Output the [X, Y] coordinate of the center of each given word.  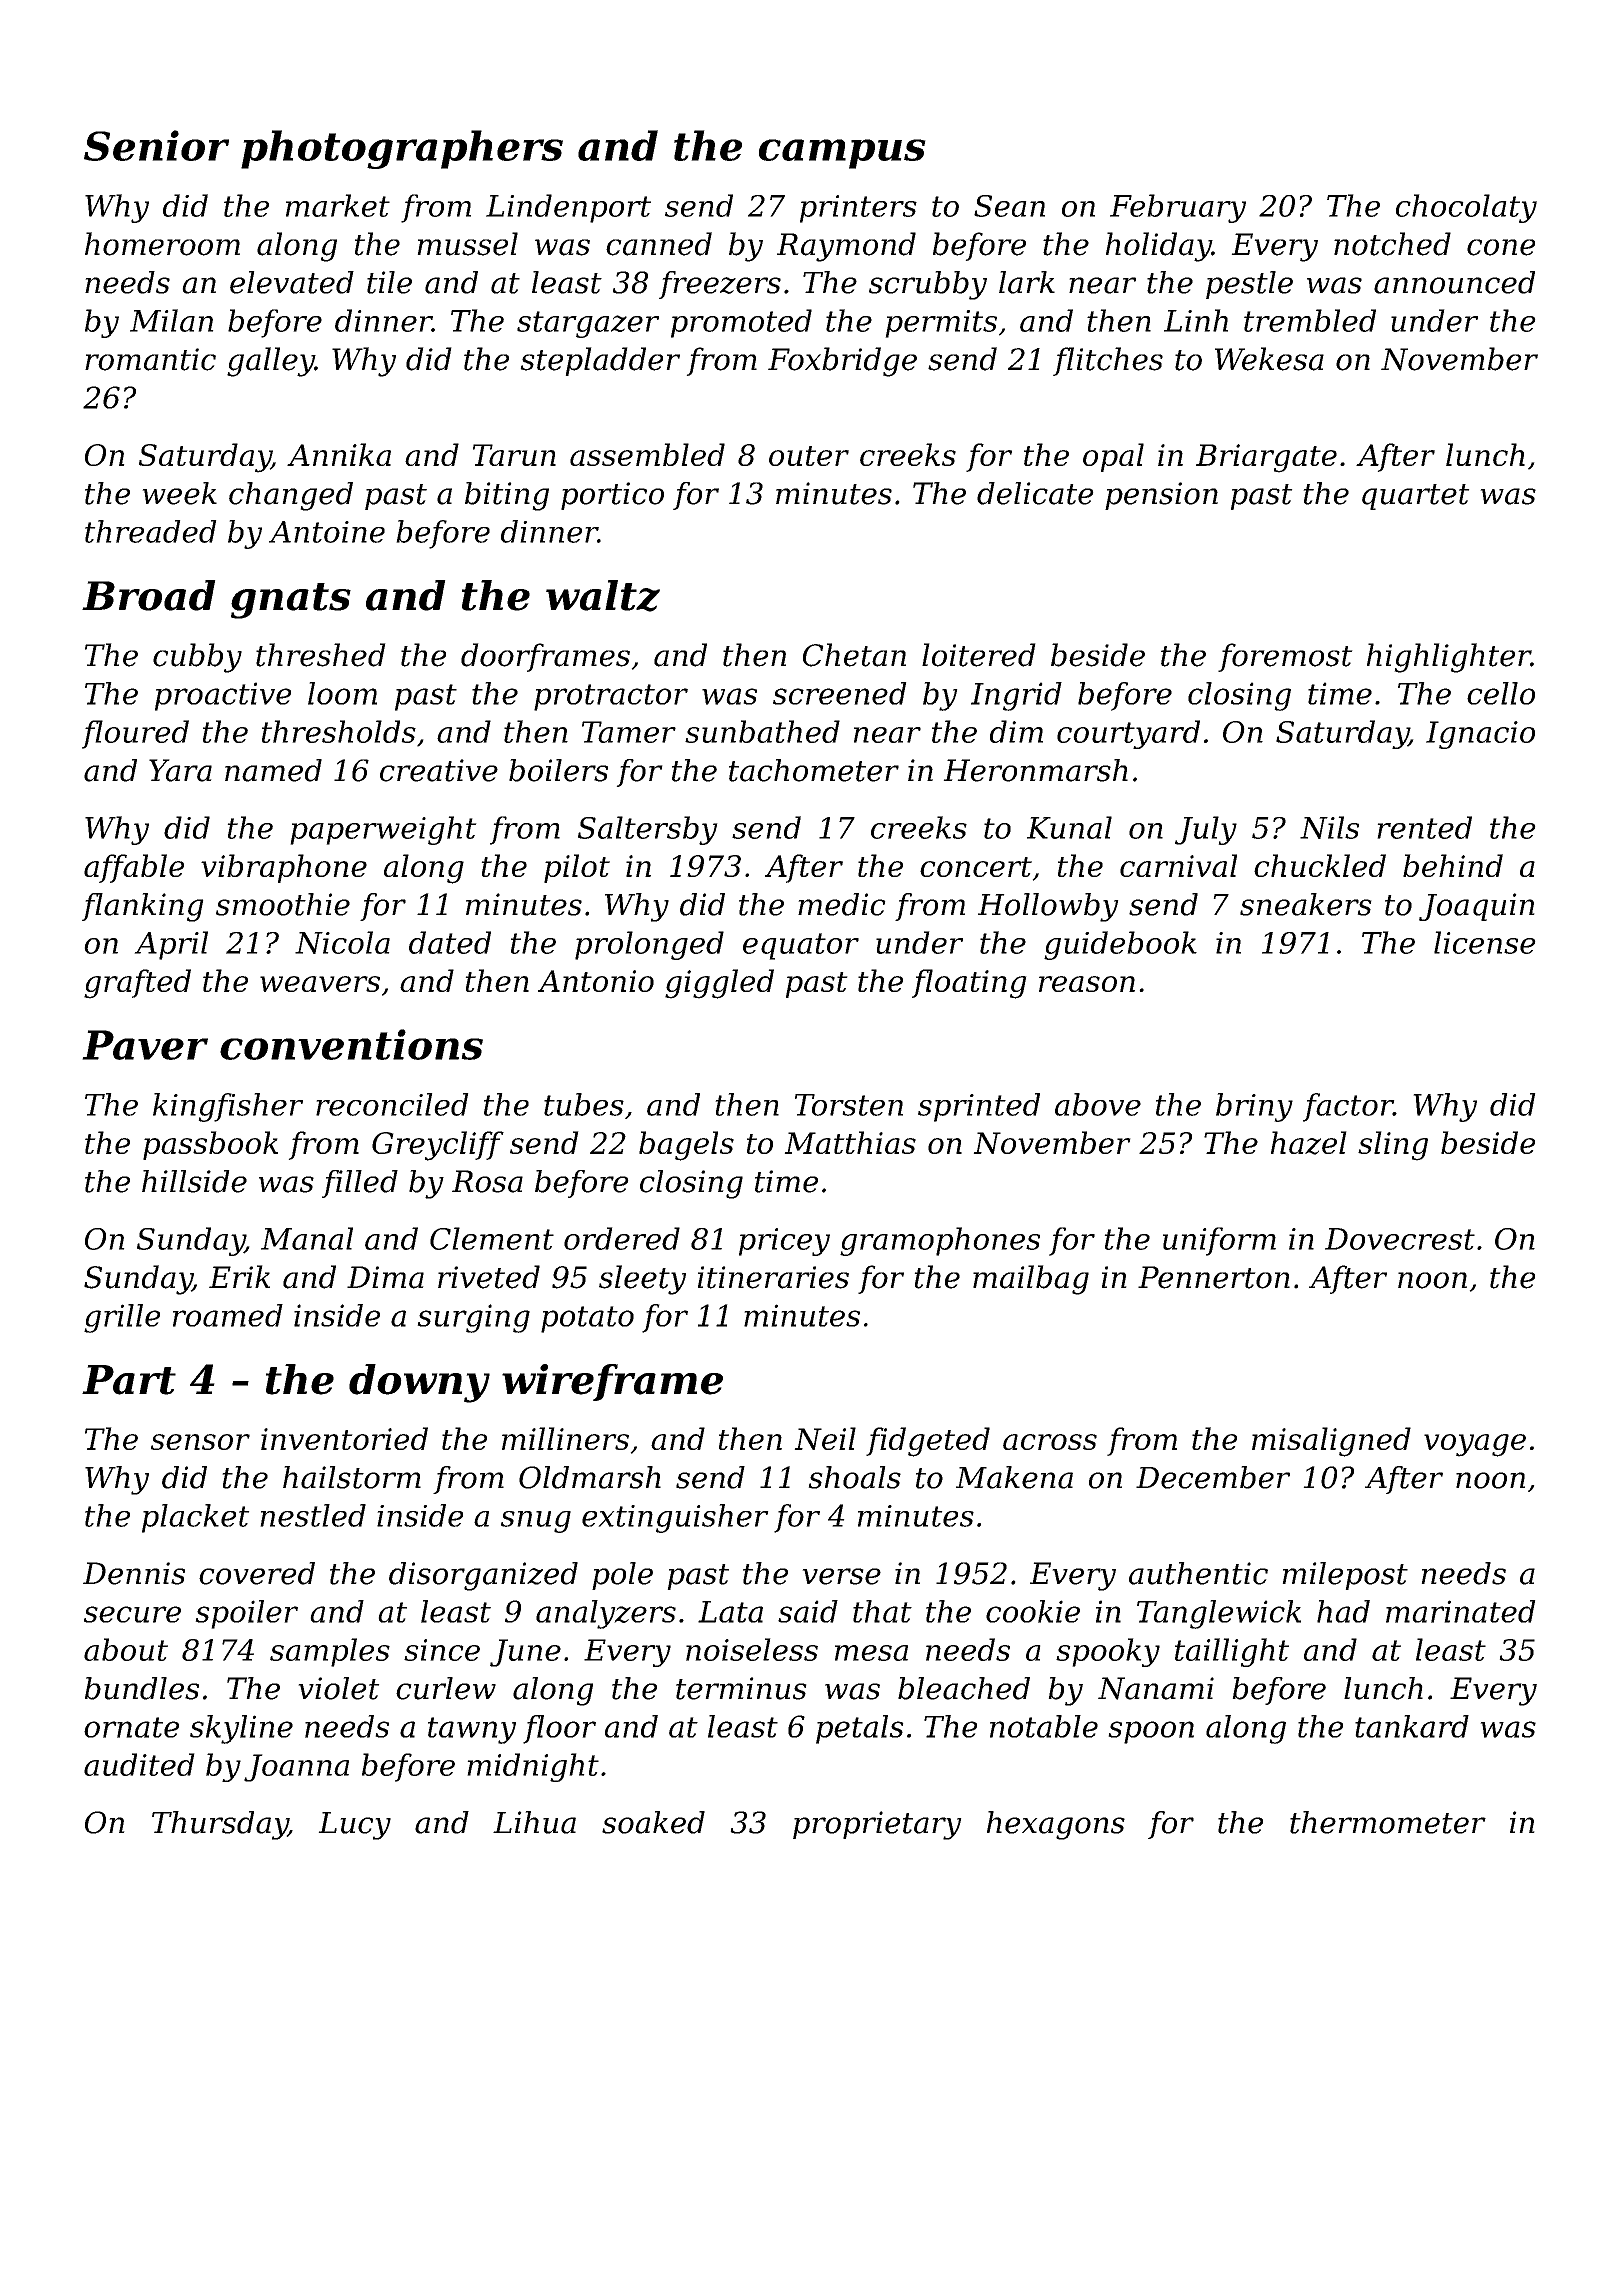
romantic [150, 359]
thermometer [1388, 1822]
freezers [720, 285]
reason [1087, 984]
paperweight [383, 830]
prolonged [649, 945]
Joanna [296, 1768]
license [1485, 942]
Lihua [534, 1822]
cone [1501, 247]
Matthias [850, 1142]
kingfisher [228, 1107]
